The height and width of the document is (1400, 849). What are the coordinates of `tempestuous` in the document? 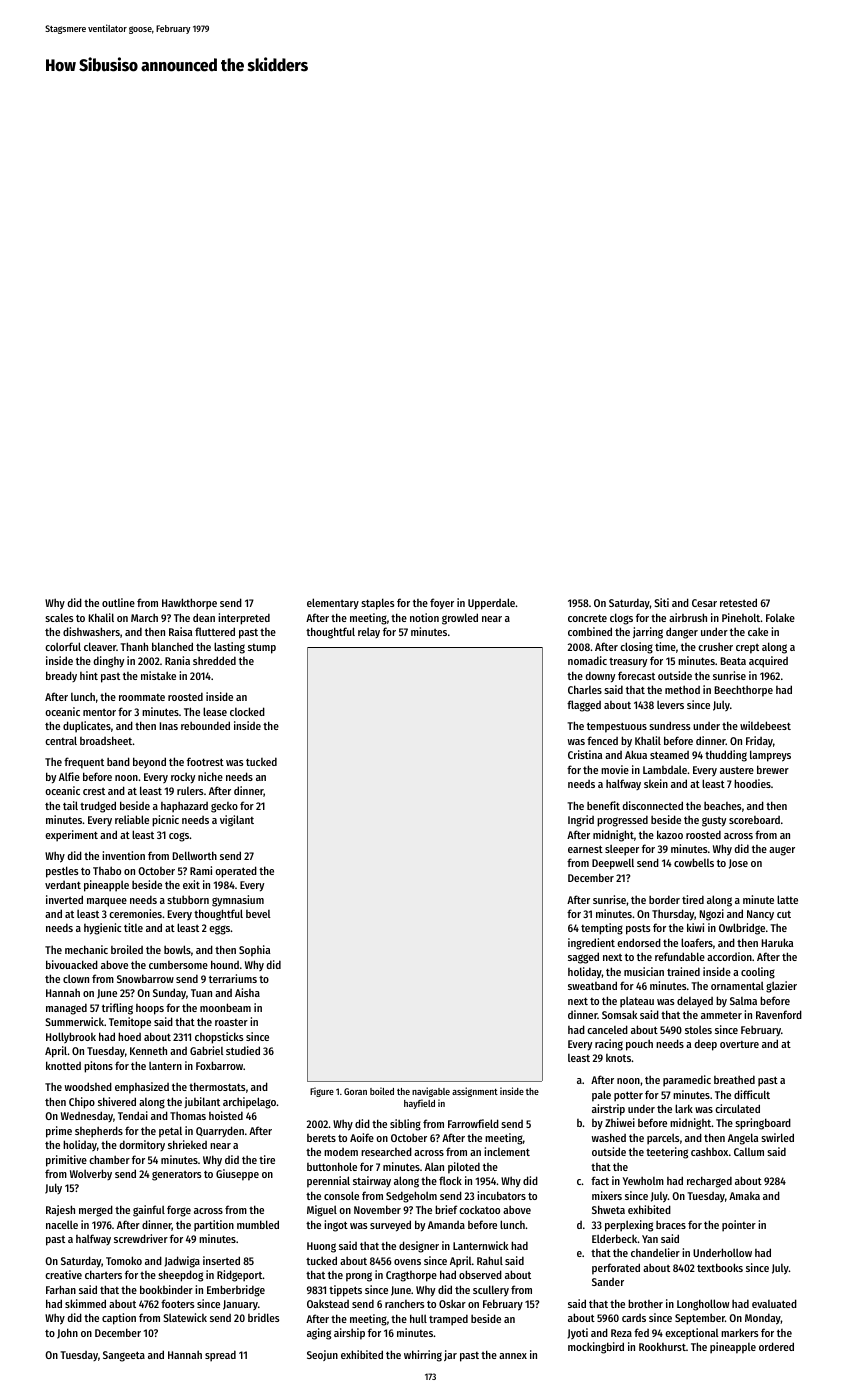 It's located at (617, 727).
